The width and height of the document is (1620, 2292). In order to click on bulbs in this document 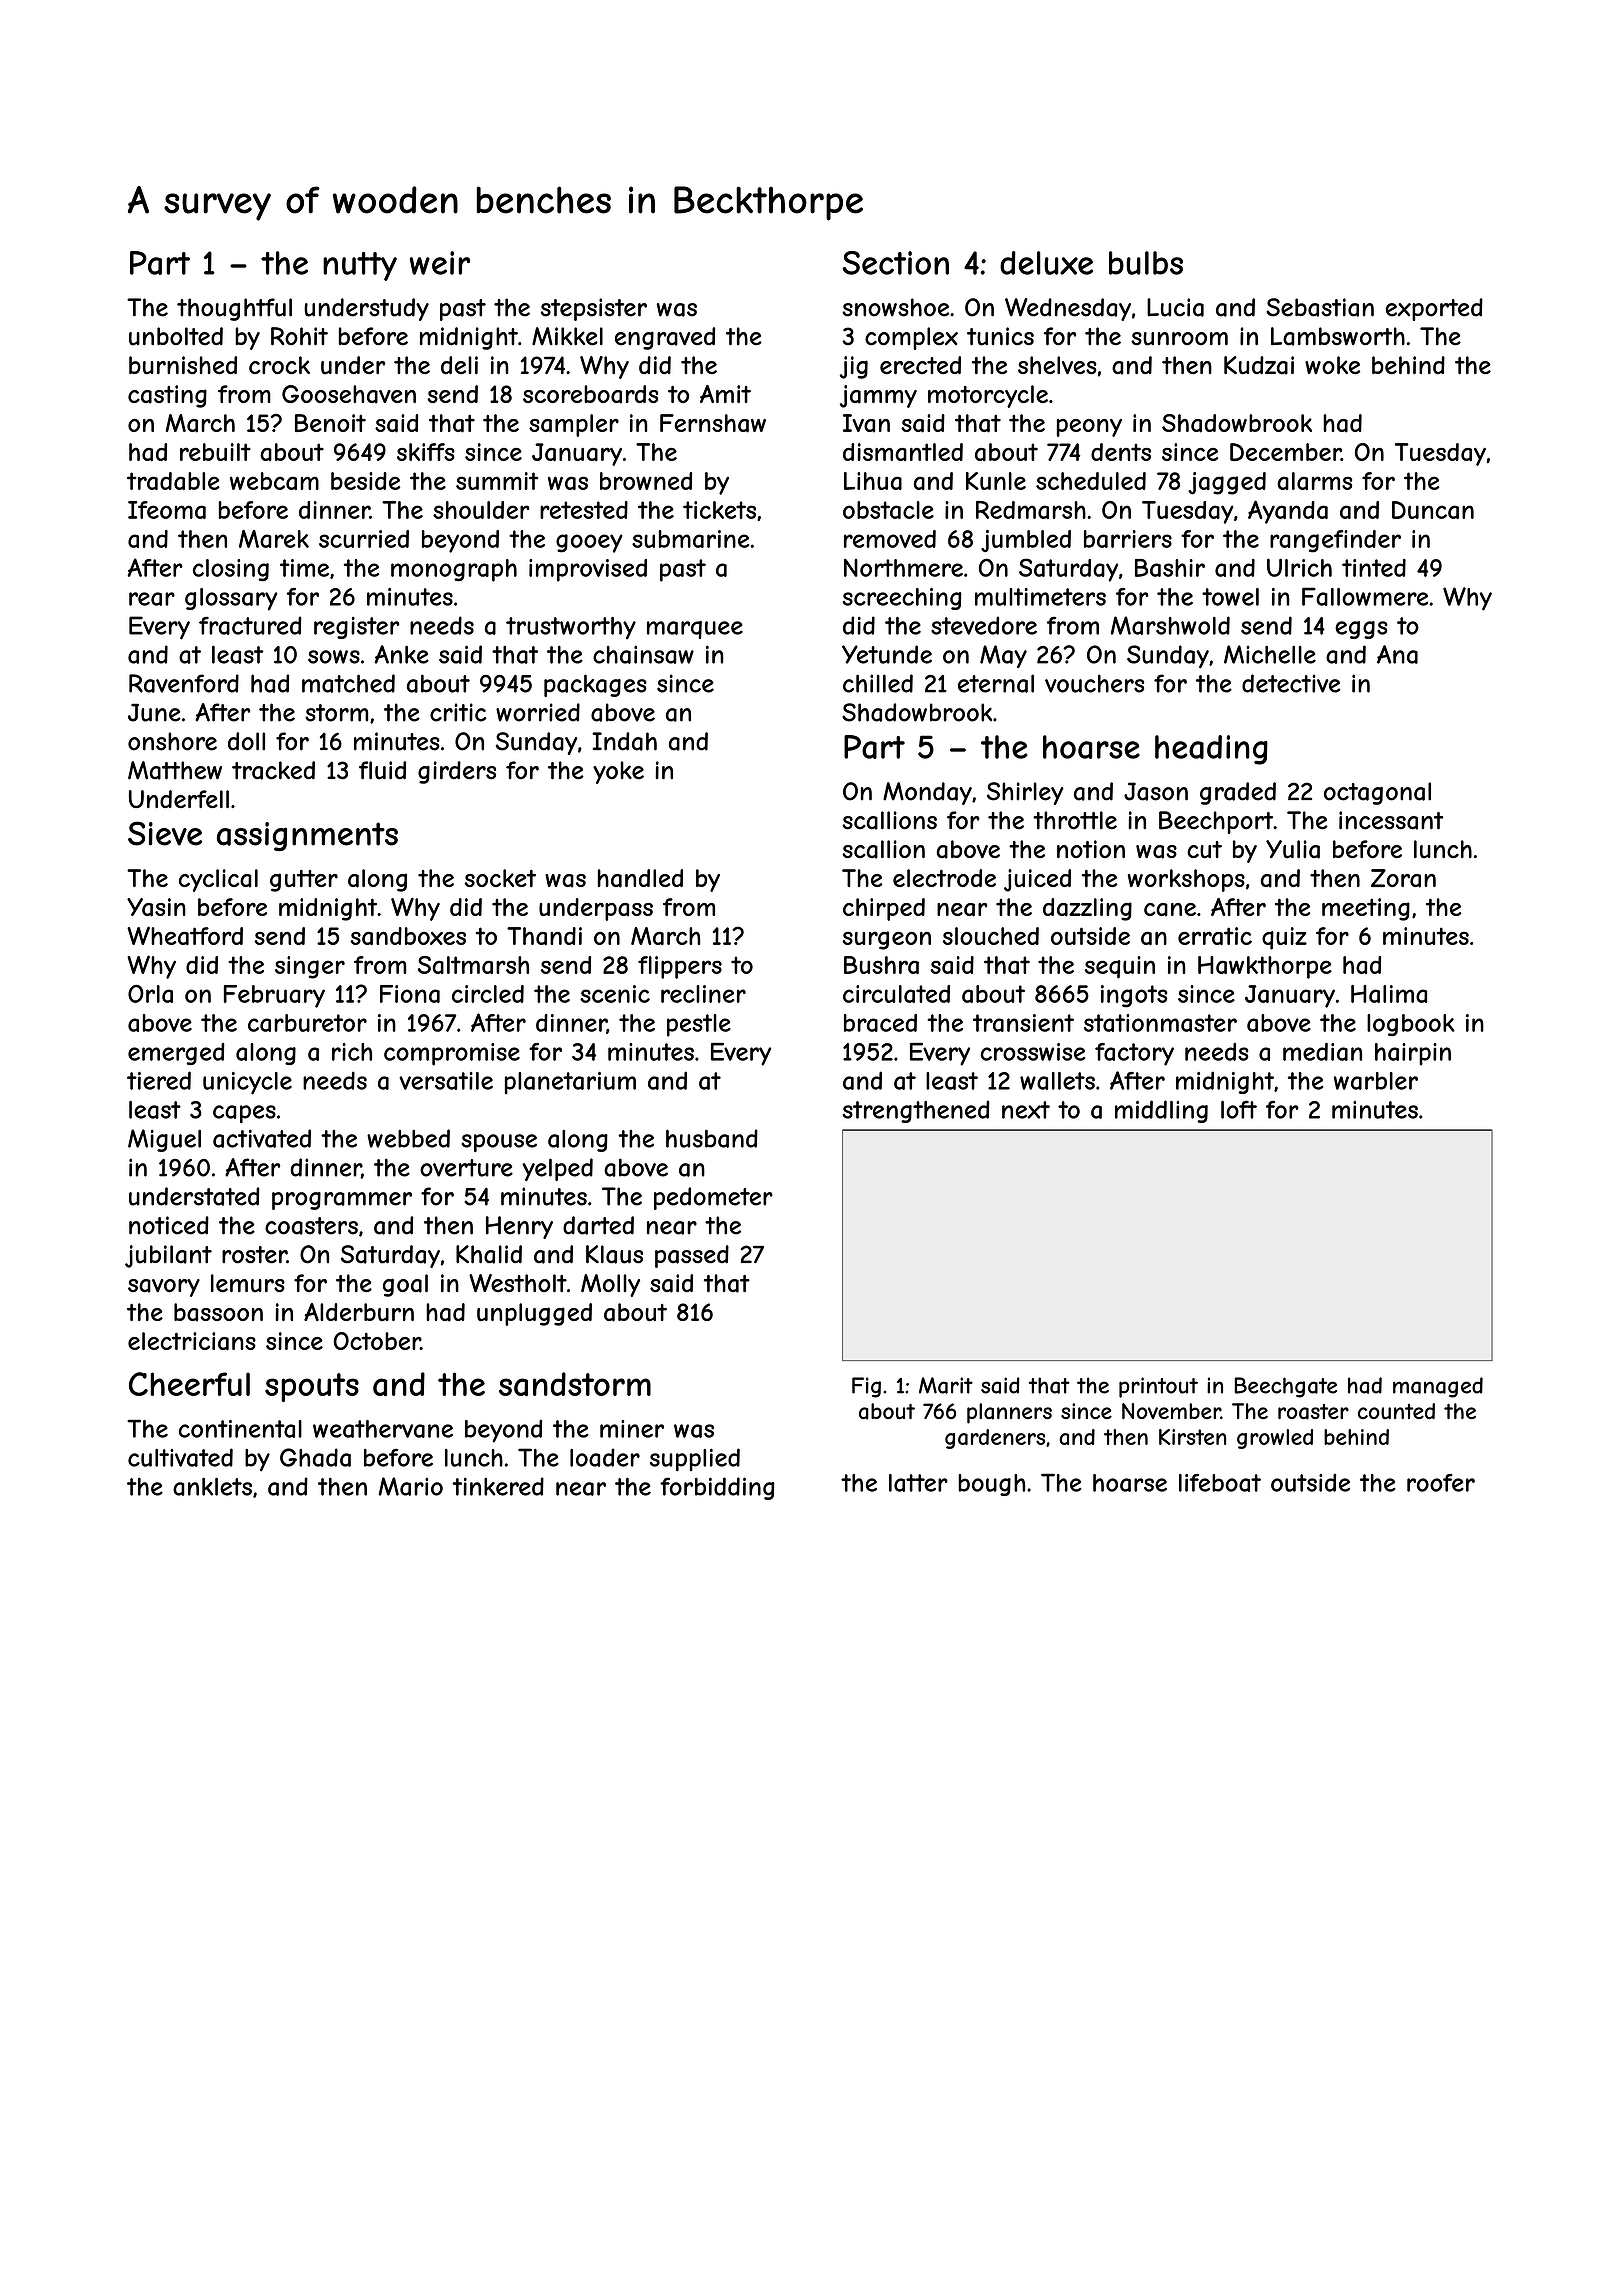, I will do `click(1146, 263)`.
